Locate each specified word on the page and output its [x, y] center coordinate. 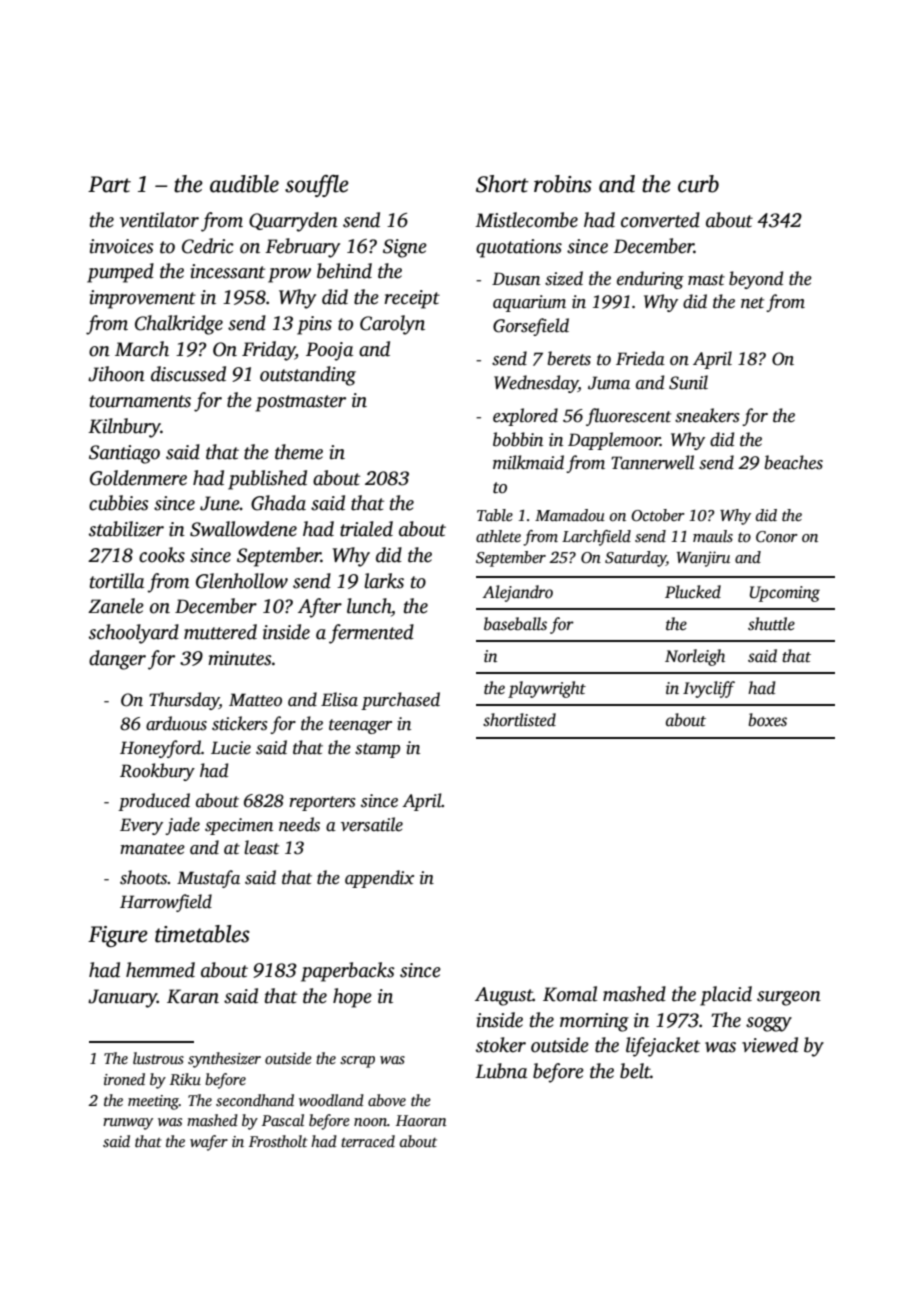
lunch [369, 606]
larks [384, 581]
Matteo [255, 700]
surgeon [789, 998]
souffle [317, 186]
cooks [162, 555]
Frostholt [278, 1141]
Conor [777, 537]
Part [109, 184]
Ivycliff [709, 689]
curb [698, 184]
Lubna [501, 1071]
